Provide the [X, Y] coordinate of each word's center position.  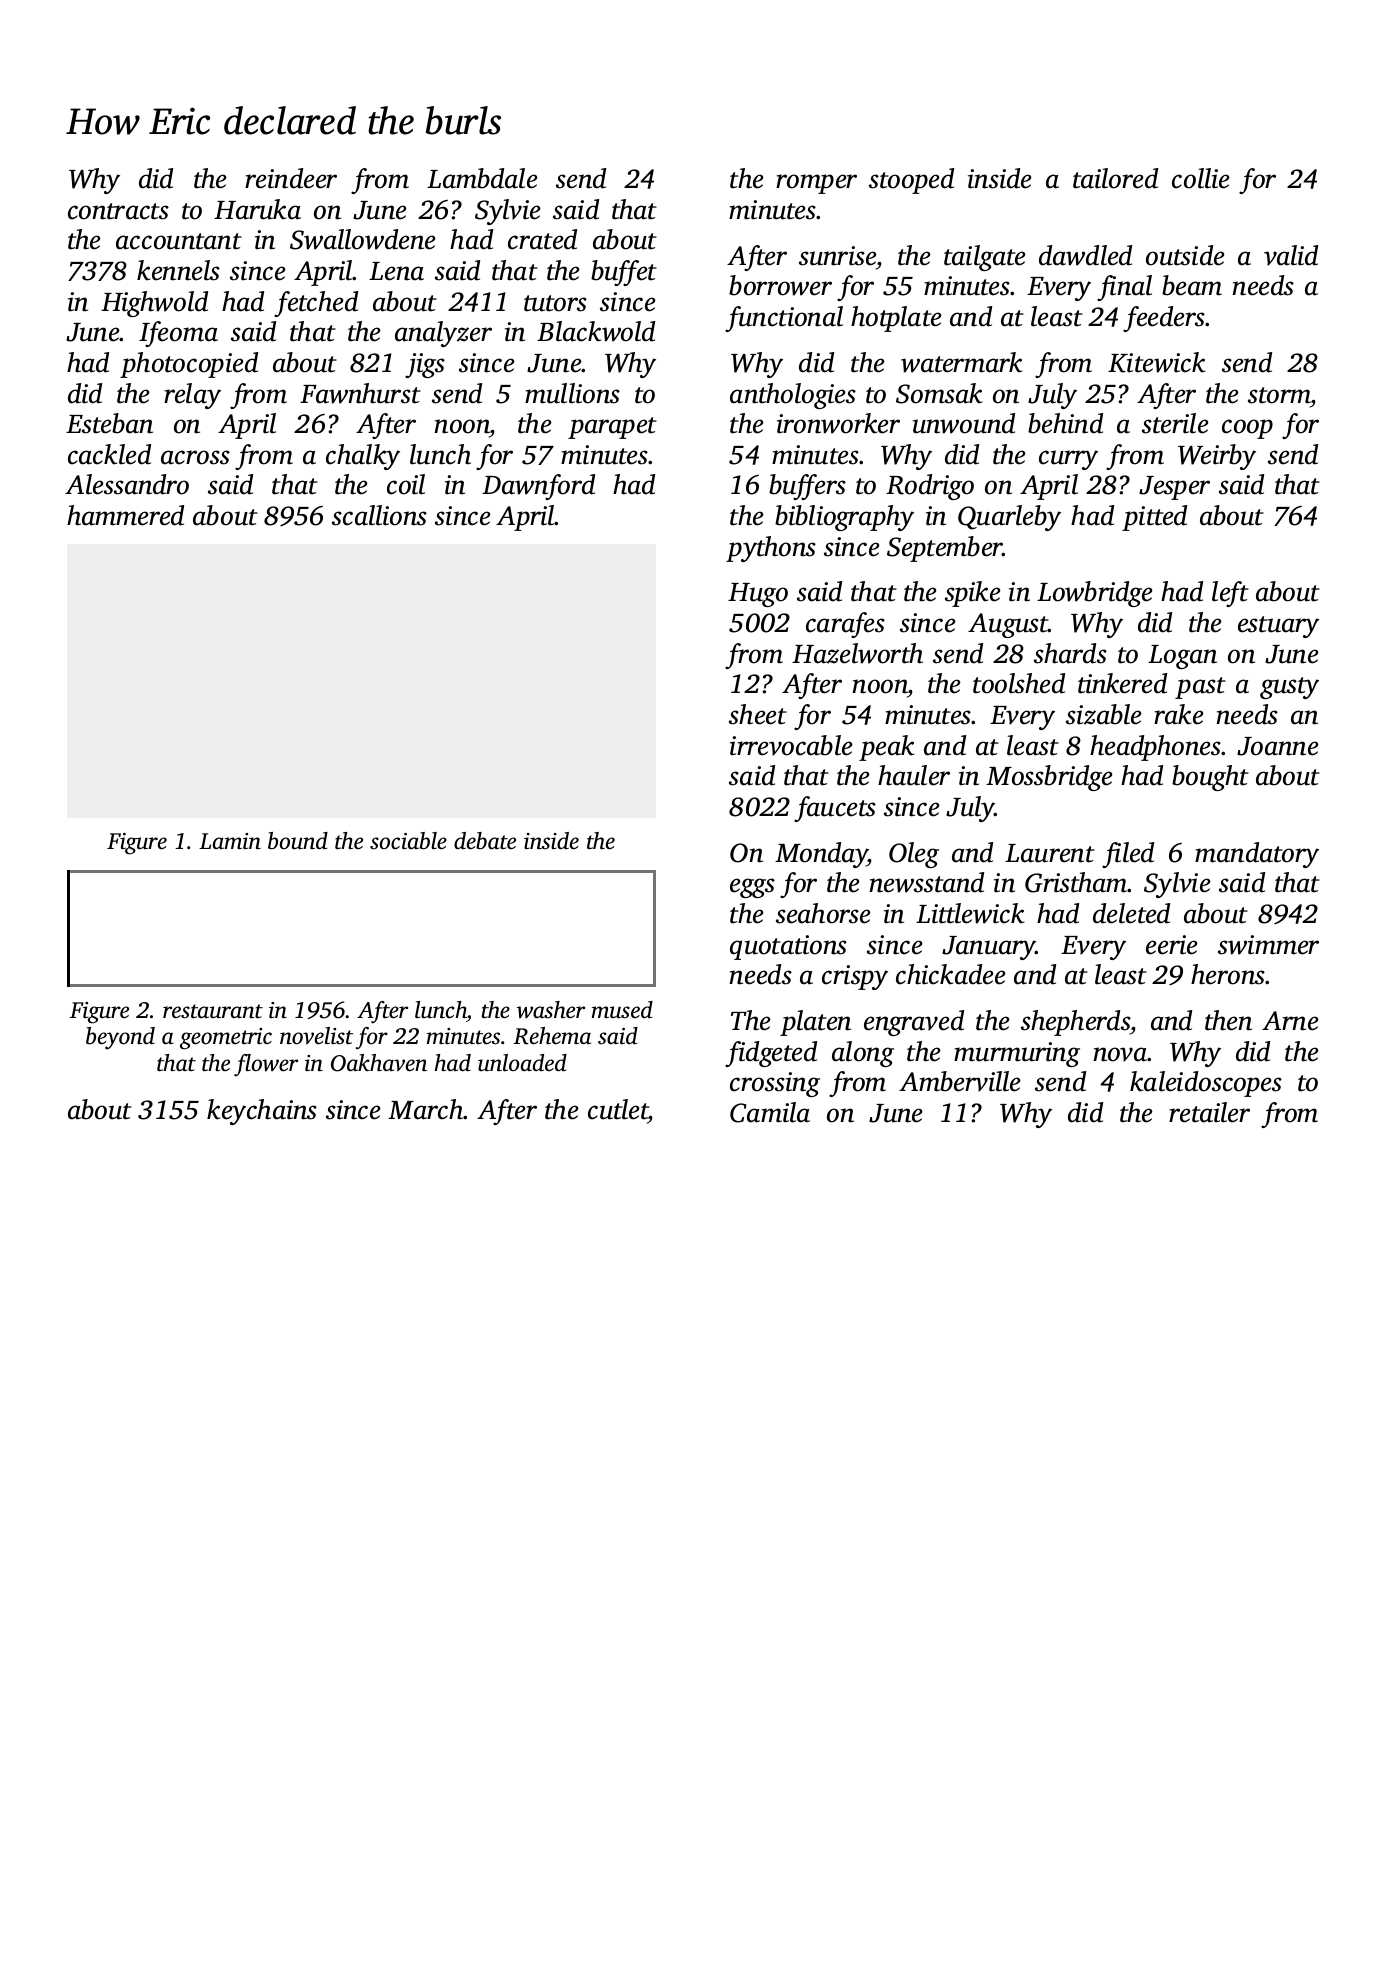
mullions [572, 393]
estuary [1278, 627]
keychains [262, 1112]
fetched [316, 304]
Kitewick [1156, 362]
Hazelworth [857, 653]
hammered [125, 515]
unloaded [522, 1063]
